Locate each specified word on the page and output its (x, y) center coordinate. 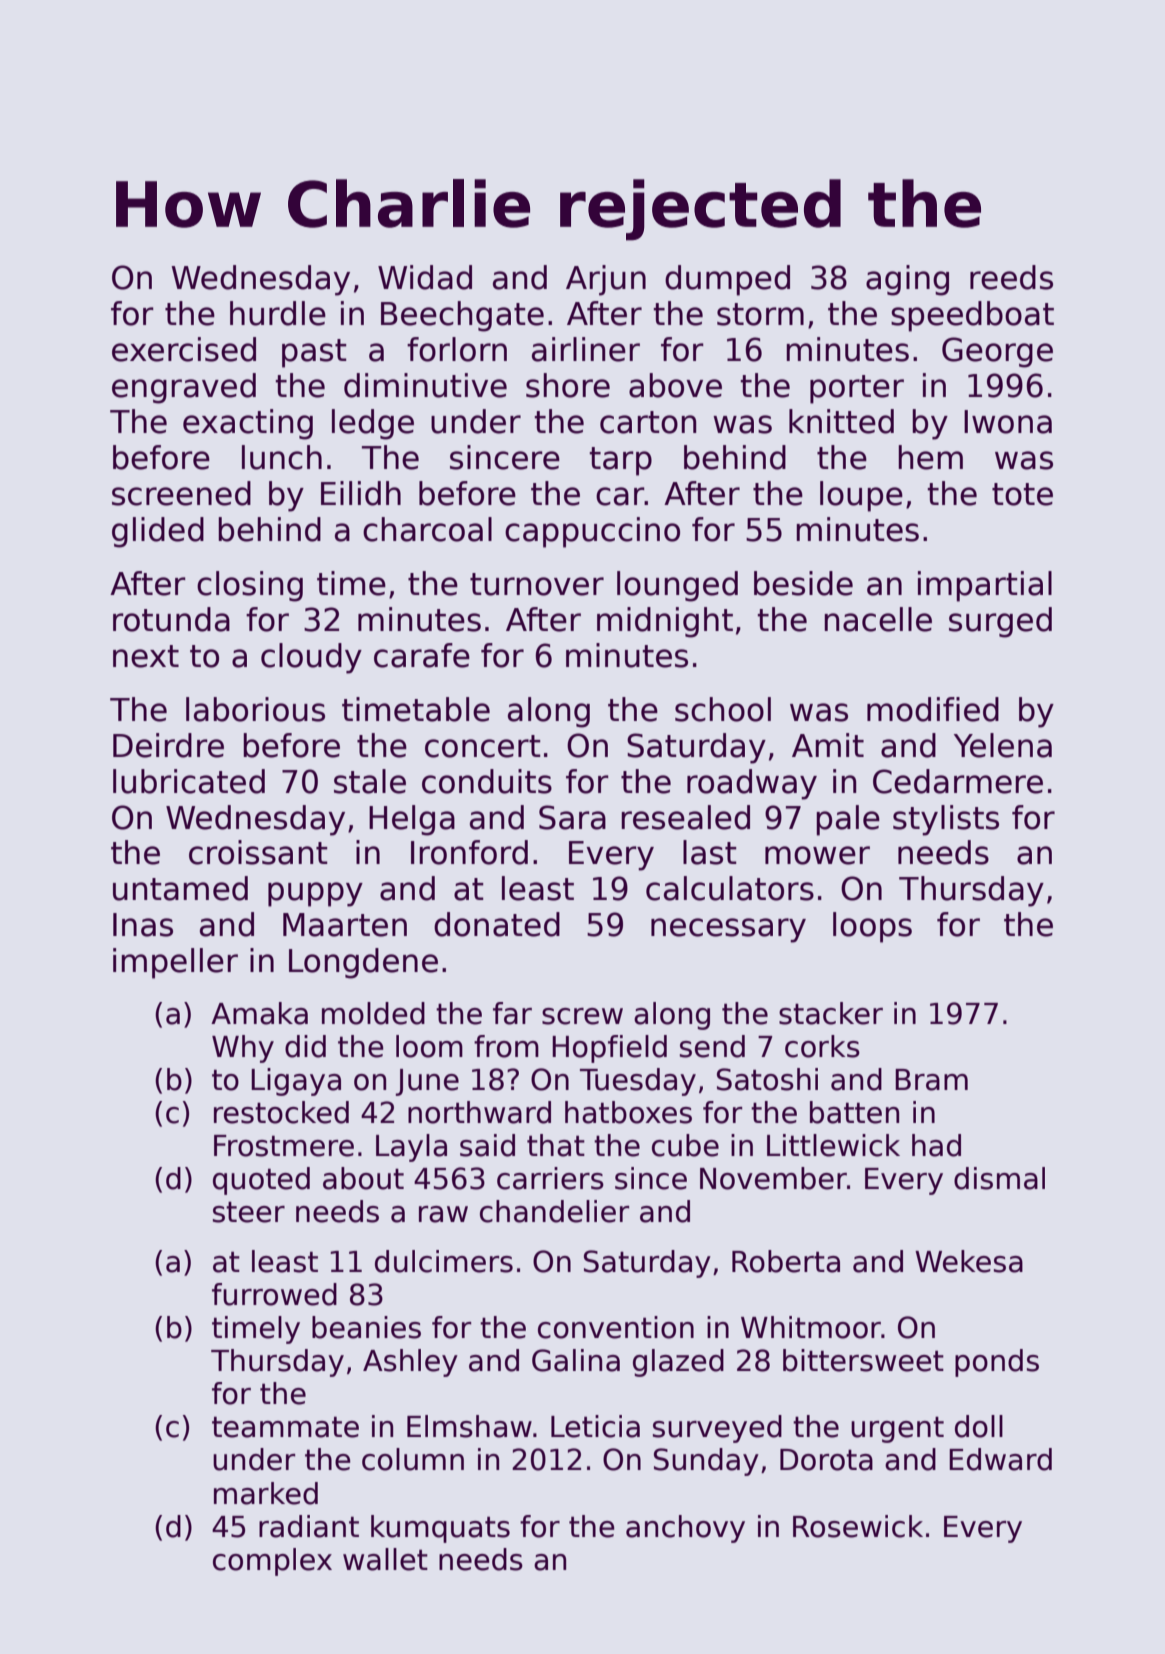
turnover (537, 584)
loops (872, 927)
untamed (180, 888)
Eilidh (361, 493)
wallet (385, 1559)
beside (803, 583)
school (723, 709)
